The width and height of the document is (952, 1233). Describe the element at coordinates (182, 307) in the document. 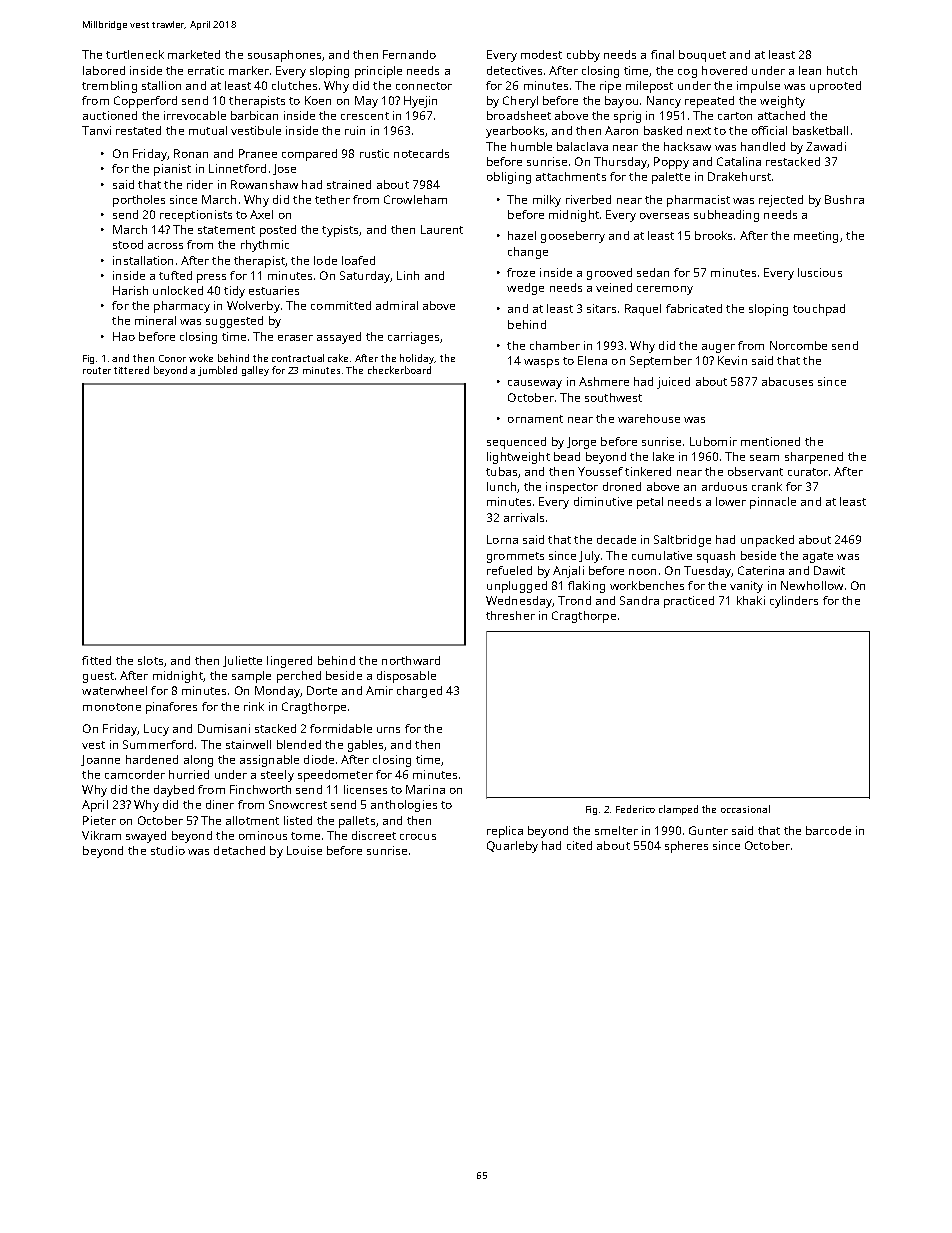

I see `pharmacy` at that location.
